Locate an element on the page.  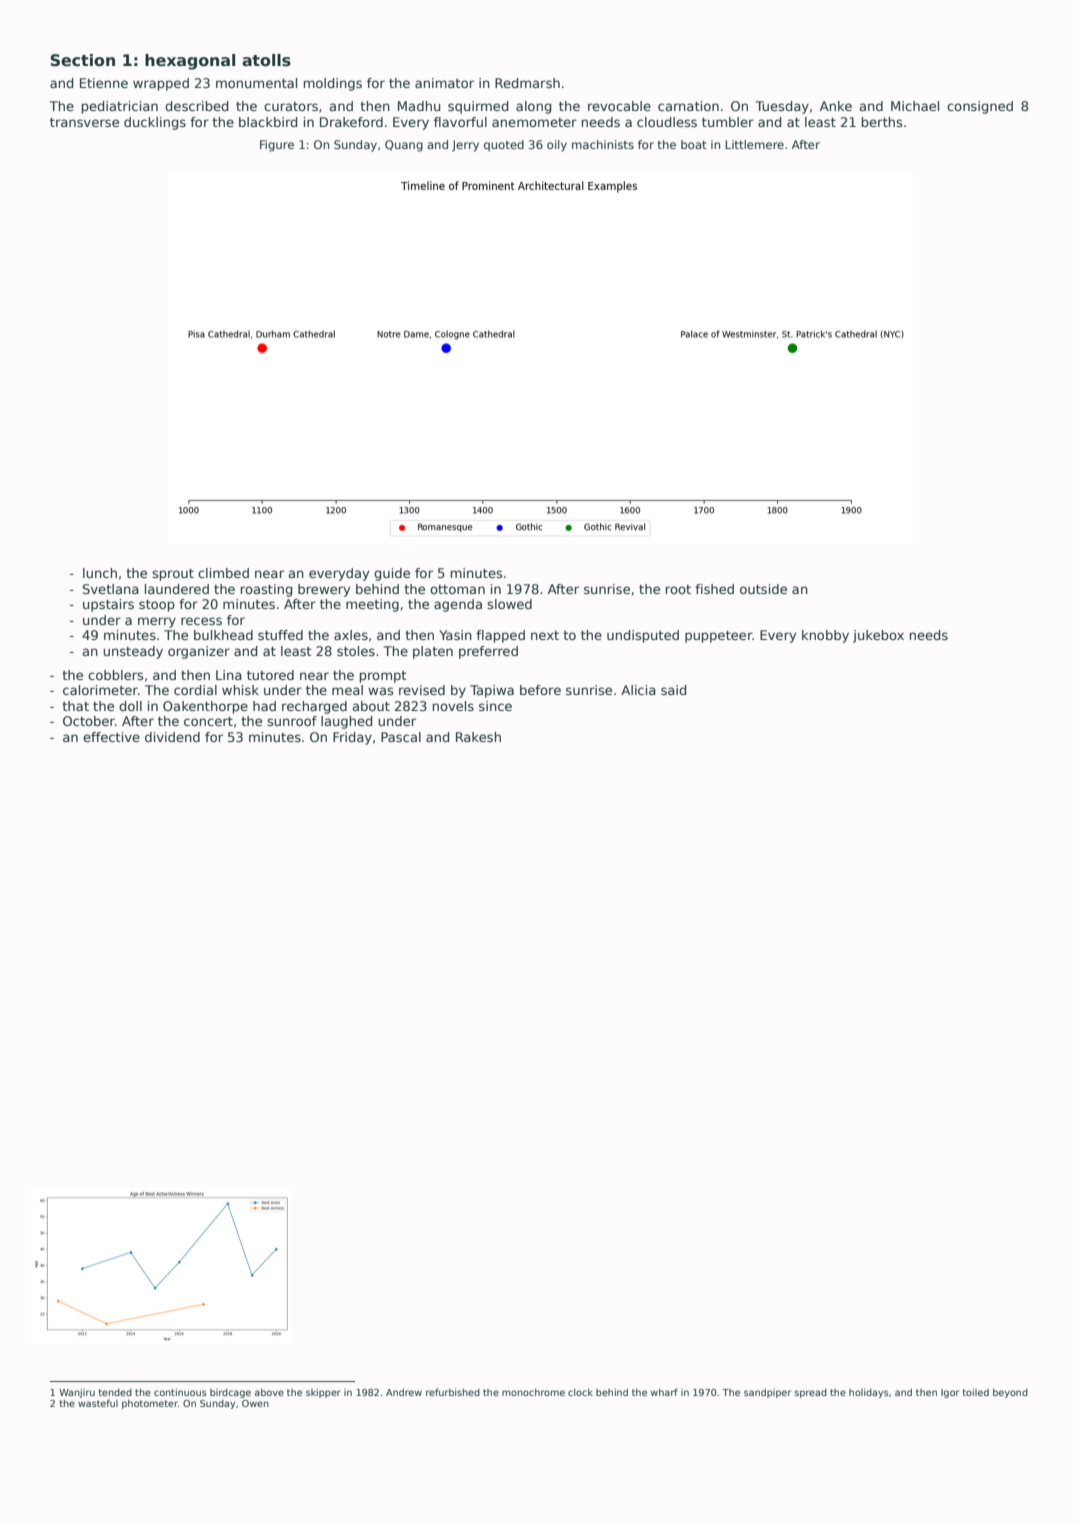
lunch is located at coordinates (100, 573).
